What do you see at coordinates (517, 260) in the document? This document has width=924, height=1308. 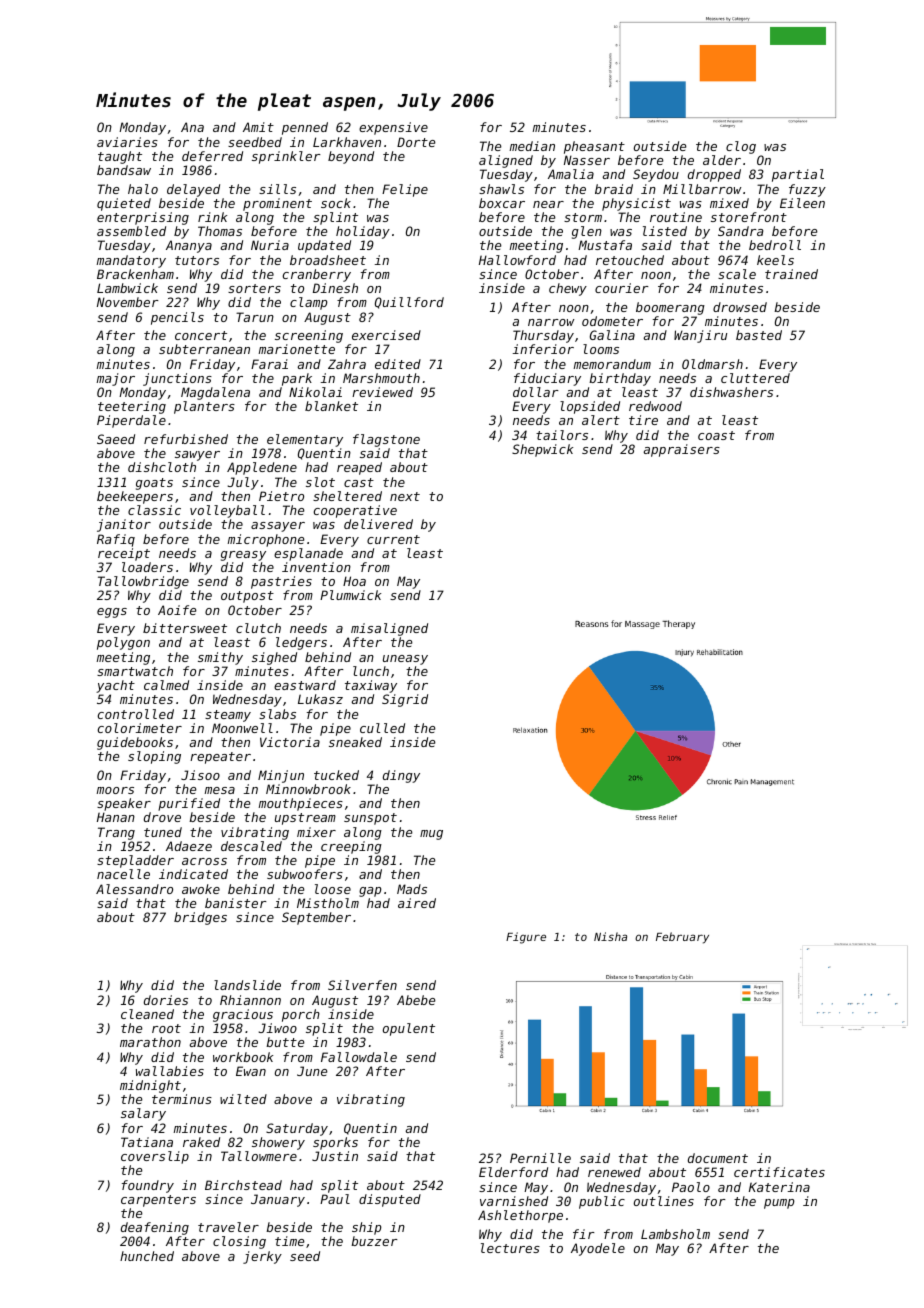 I see `Hallowford` at bounding box center [517, 260].
